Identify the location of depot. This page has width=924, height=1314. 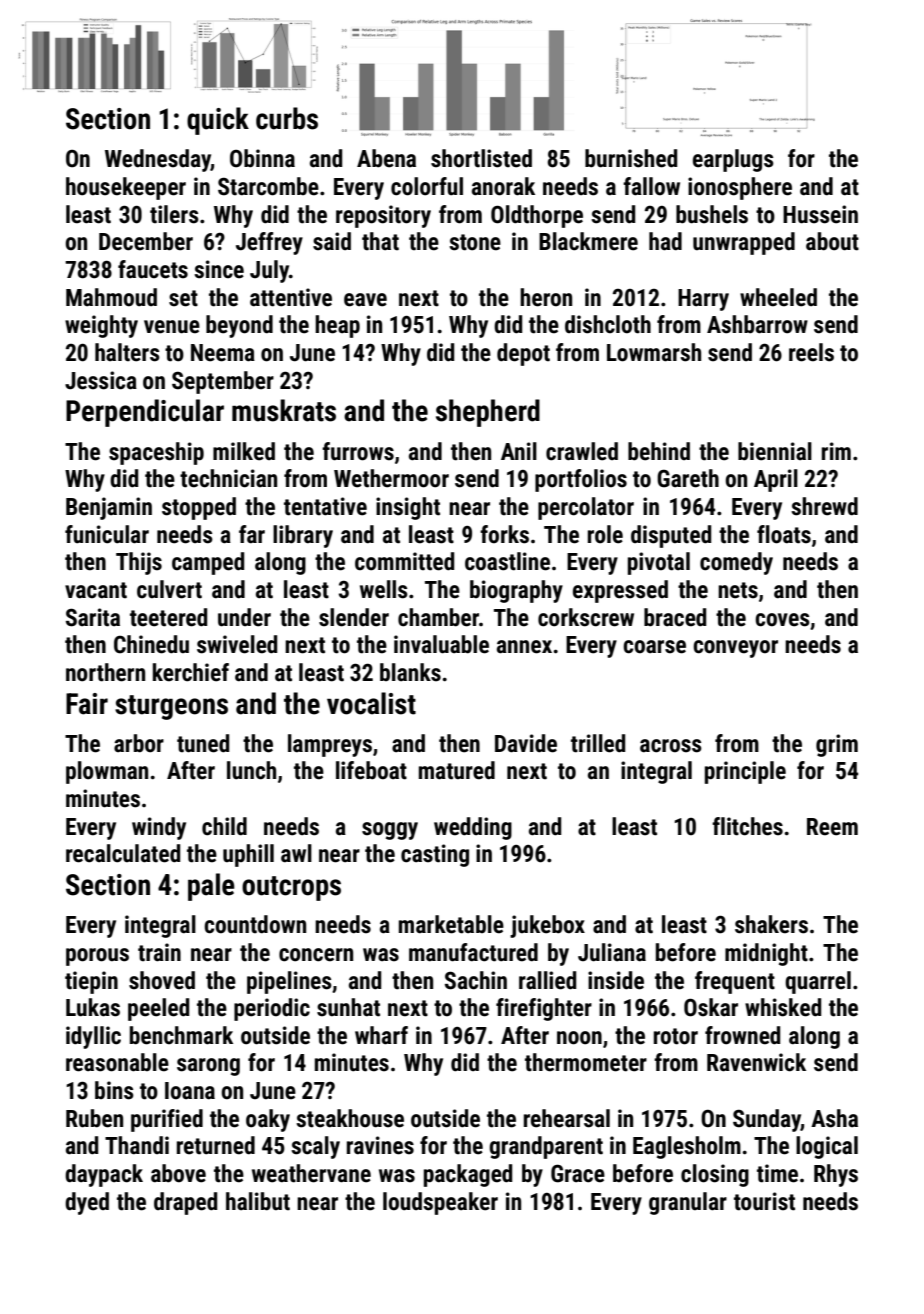
(523, 354).
